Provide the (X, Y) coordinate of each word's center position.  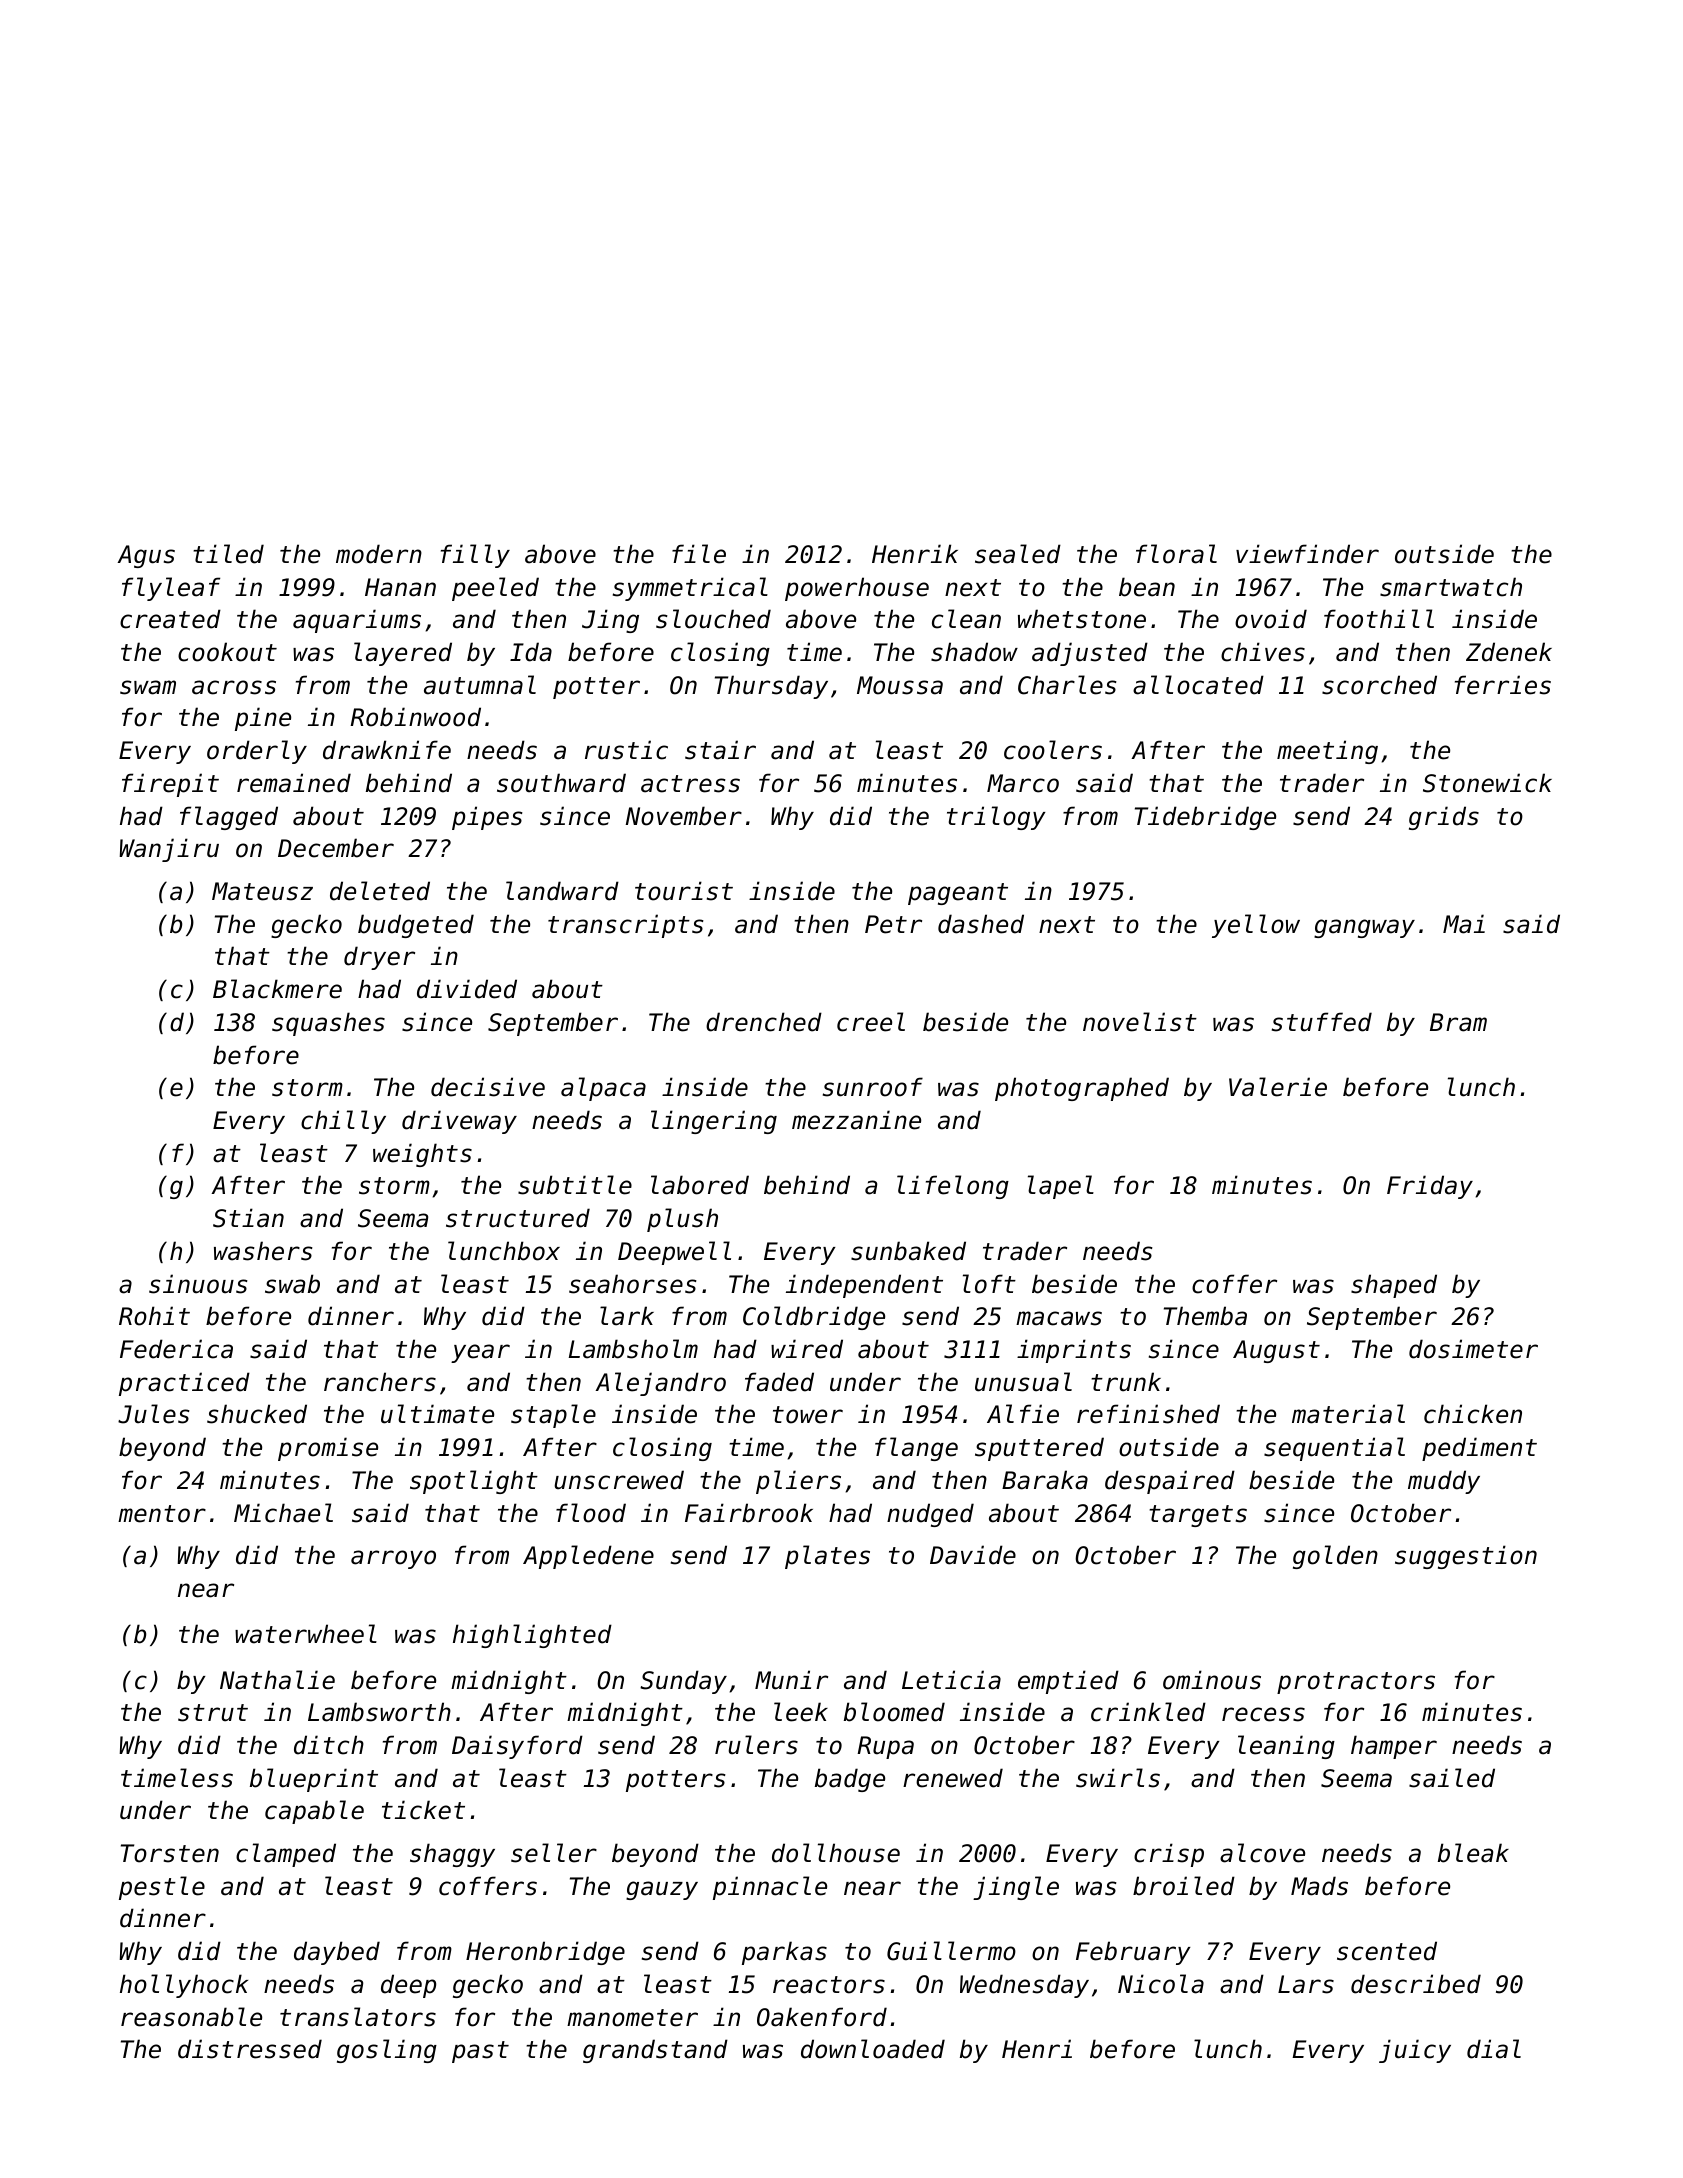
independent (864, 1286)
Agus (146, 556)
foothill (1379, 619)
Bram (1458, 1022)
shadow (974, 652)
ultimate (437, 1414)
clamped (286, 1855)
